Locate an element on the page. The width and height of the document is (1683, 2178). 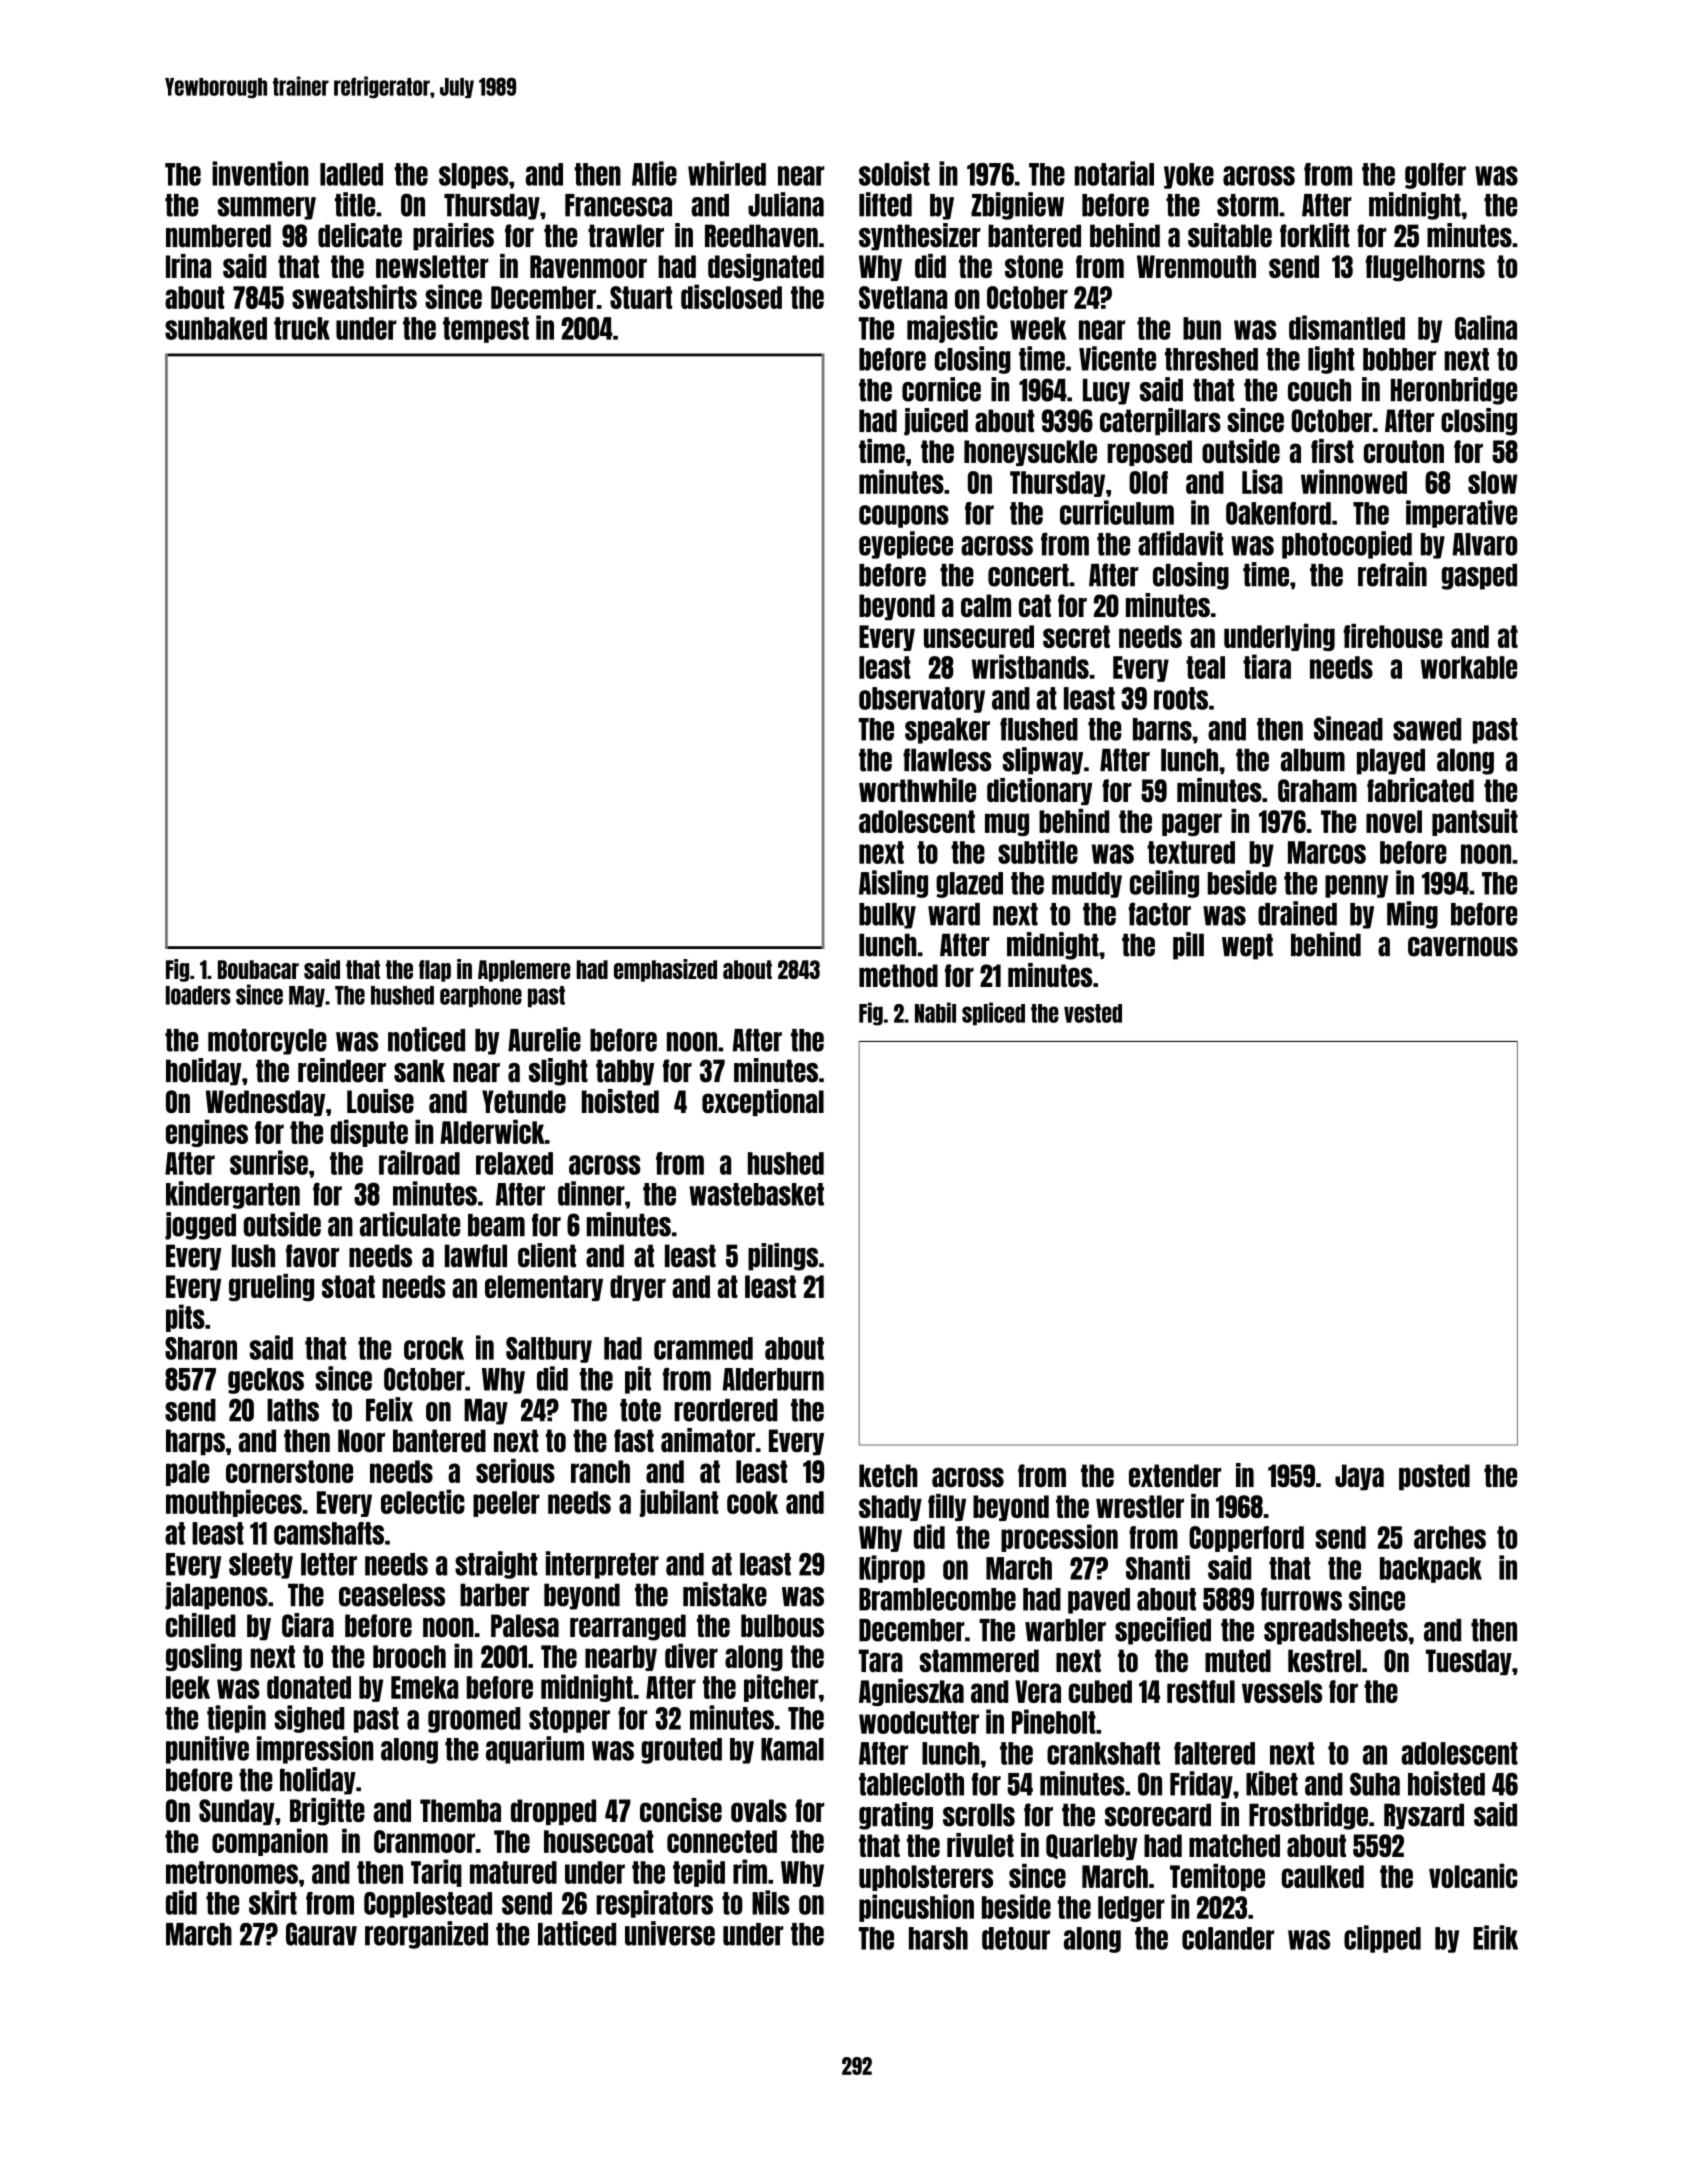
exceptional is located at coordinates (763, 1102).
